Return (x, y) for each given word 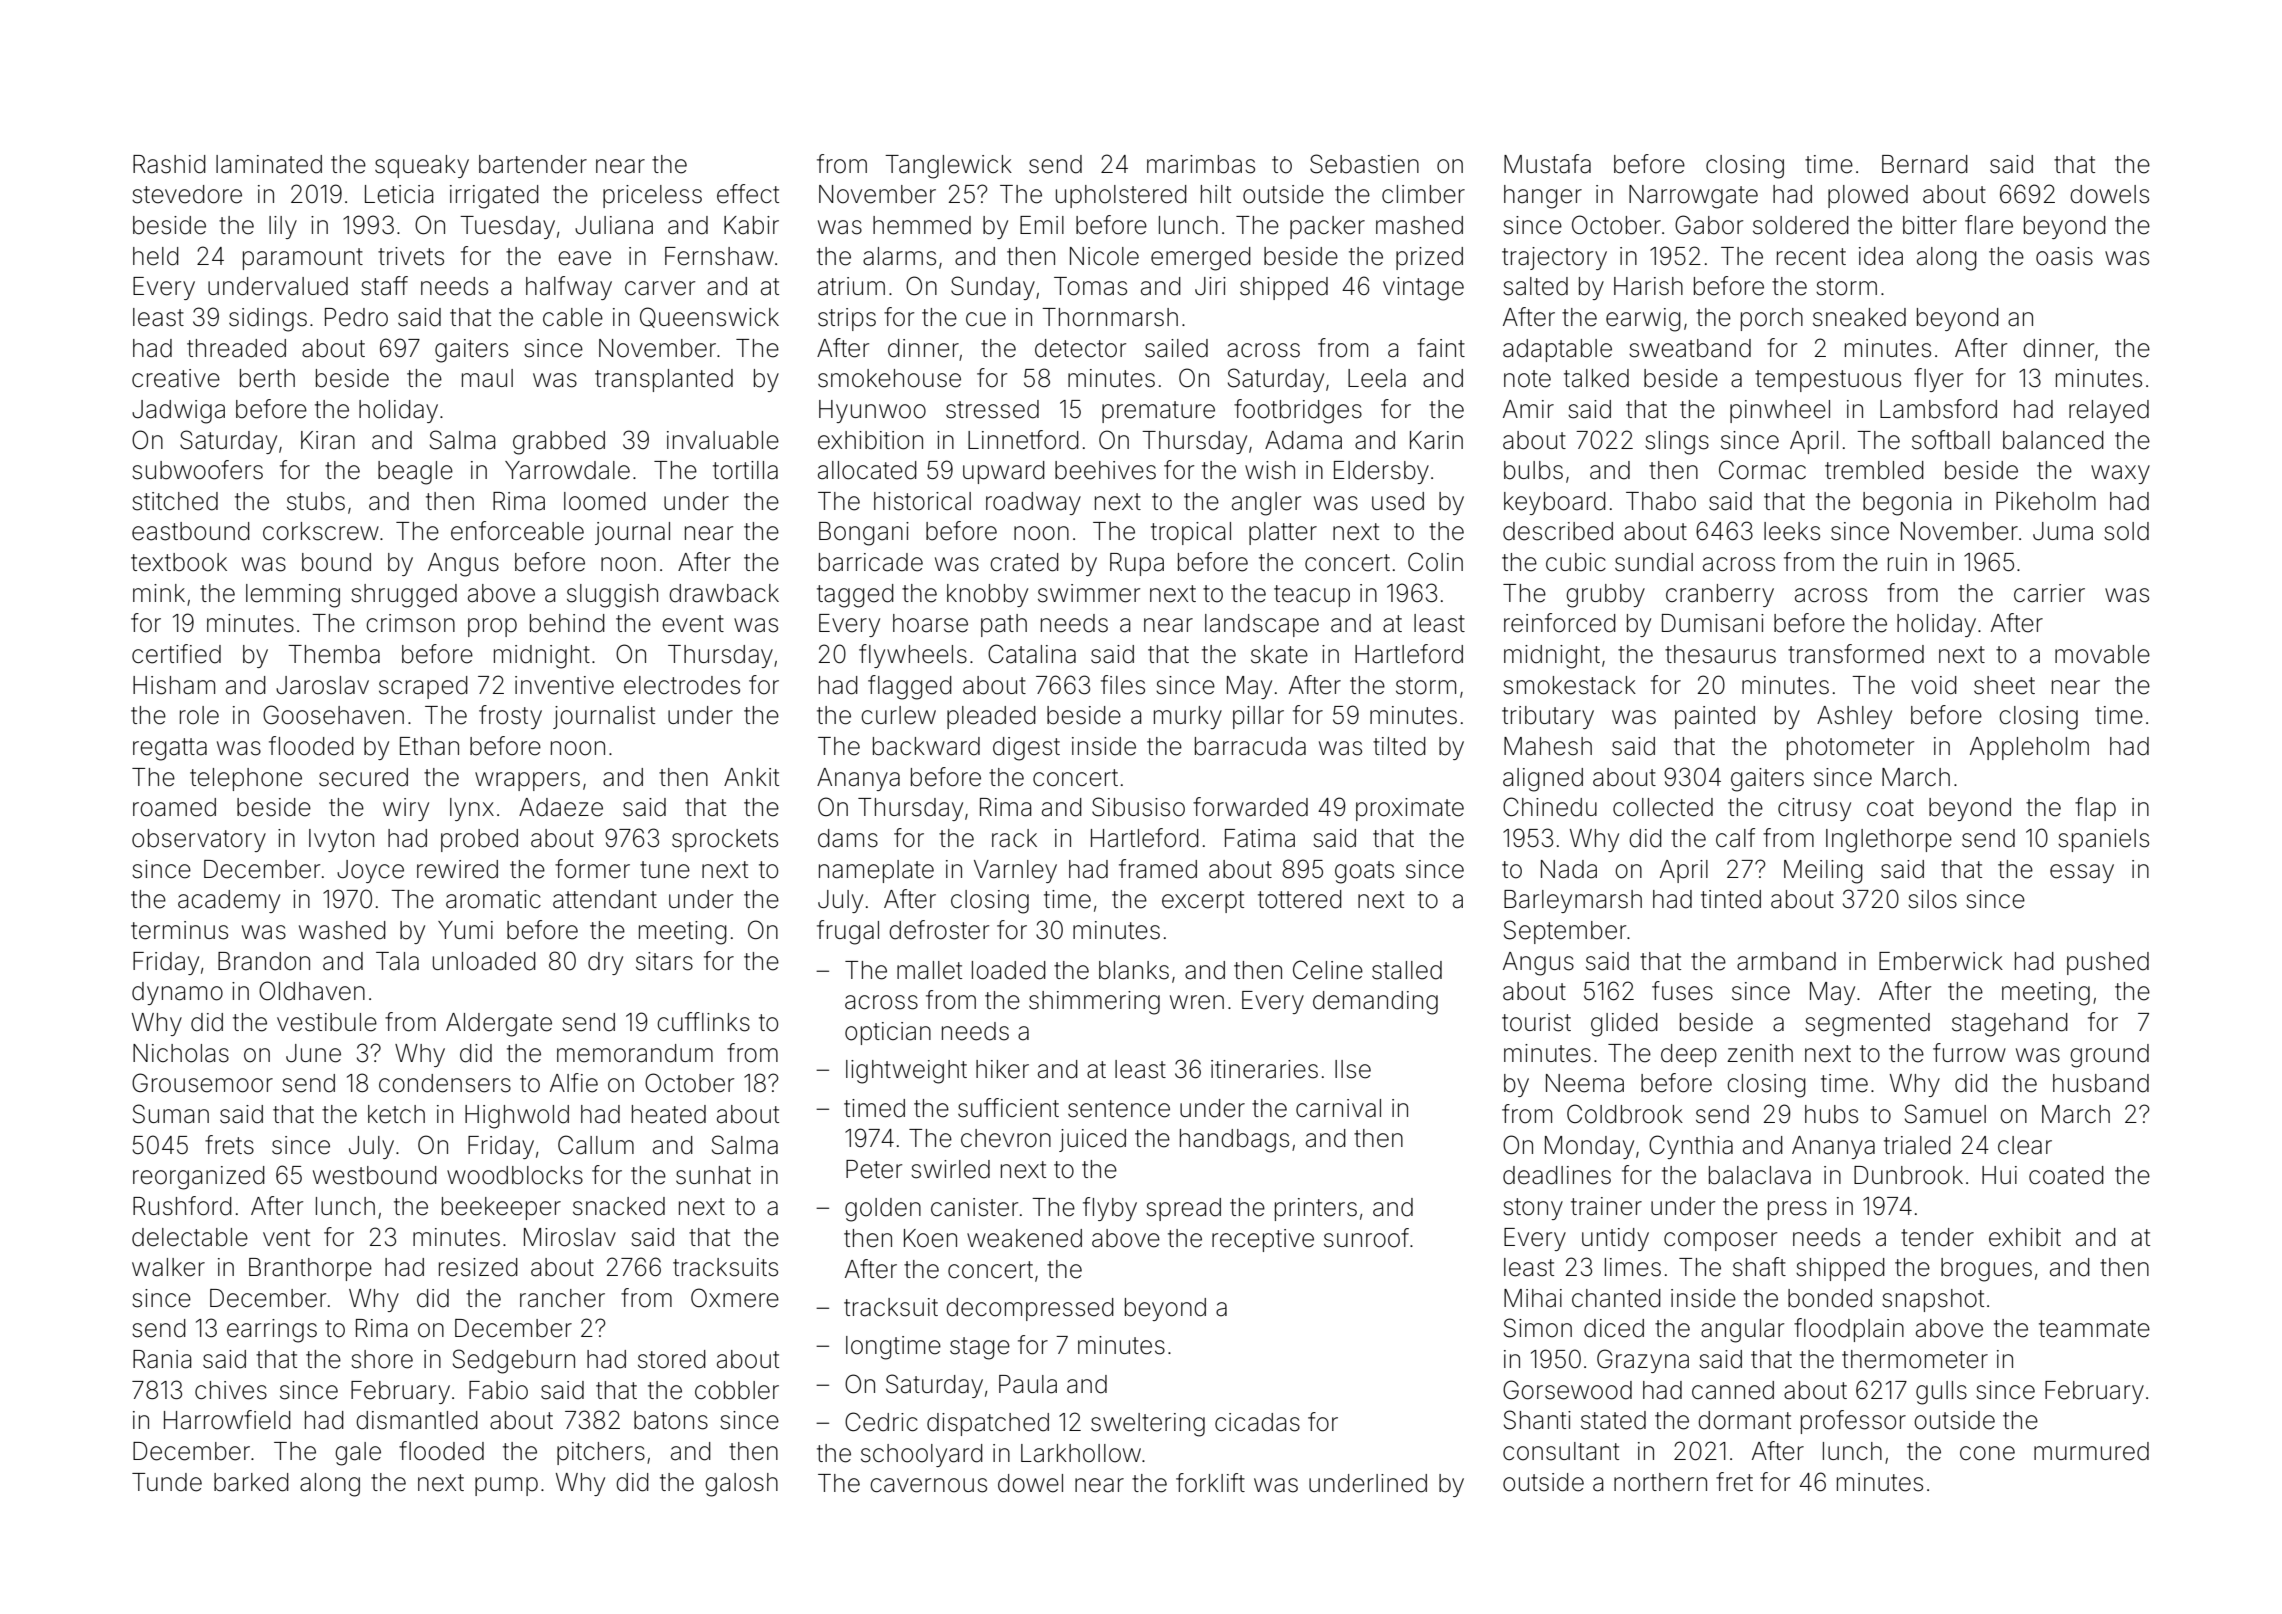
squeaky (422, 166)
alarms (899, 256)
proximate (1410, 809)
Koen (930, 1238)
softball (1951, 440)
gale (358, 1454)
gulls (1941, 1393)
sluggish (612, 596)
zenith (1760, 1053)
